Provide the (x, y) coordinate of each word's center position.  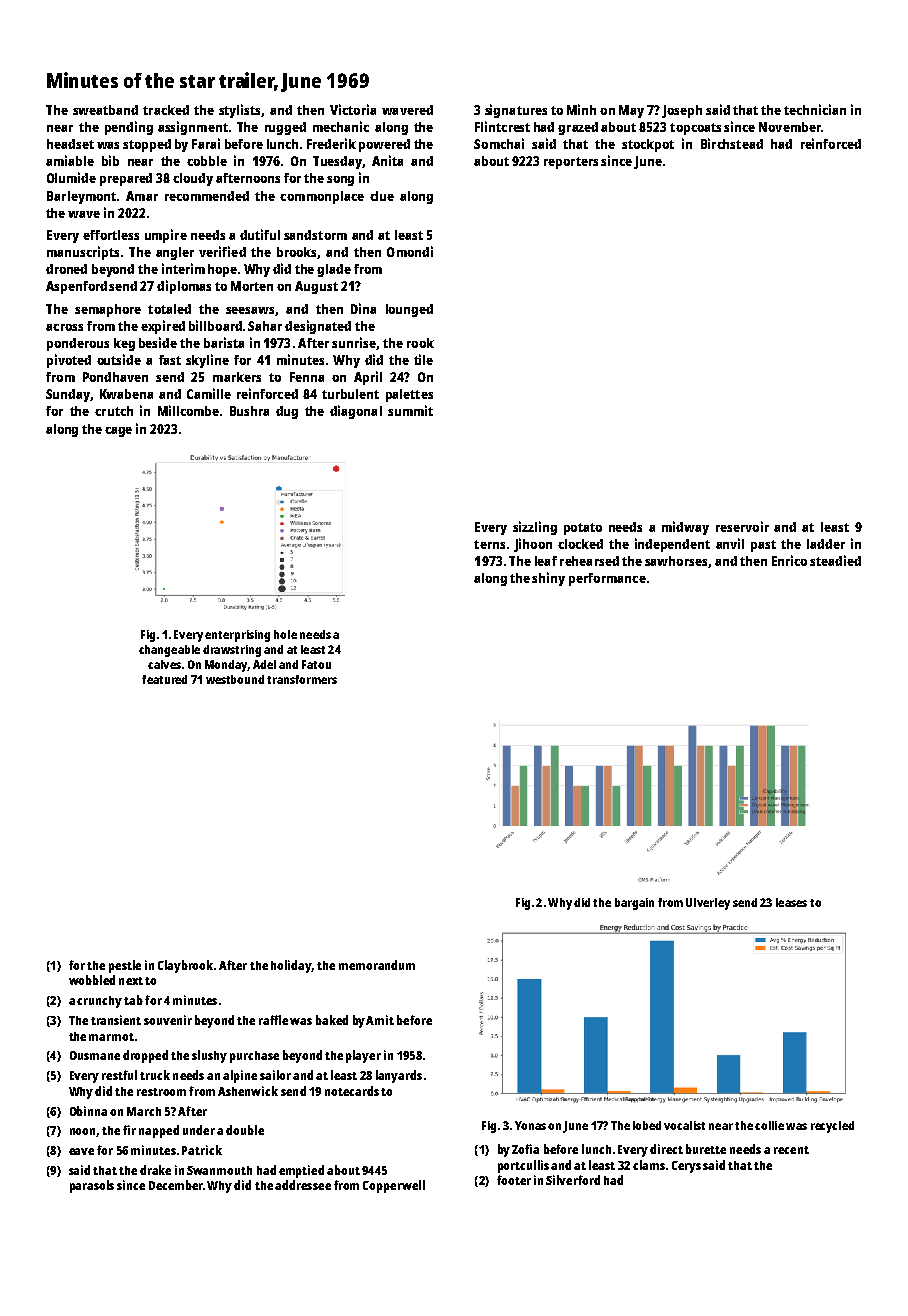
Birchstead (732, 143)
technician (815, 109)
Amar (142, 196)
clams (649, 1165)
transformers (302, 679)
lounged (409, 310)
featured (164, 679)
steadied (835, 560)
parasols (92, 1186)
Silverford (573, 1180)
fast (170, 360)
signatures (516, 111)
